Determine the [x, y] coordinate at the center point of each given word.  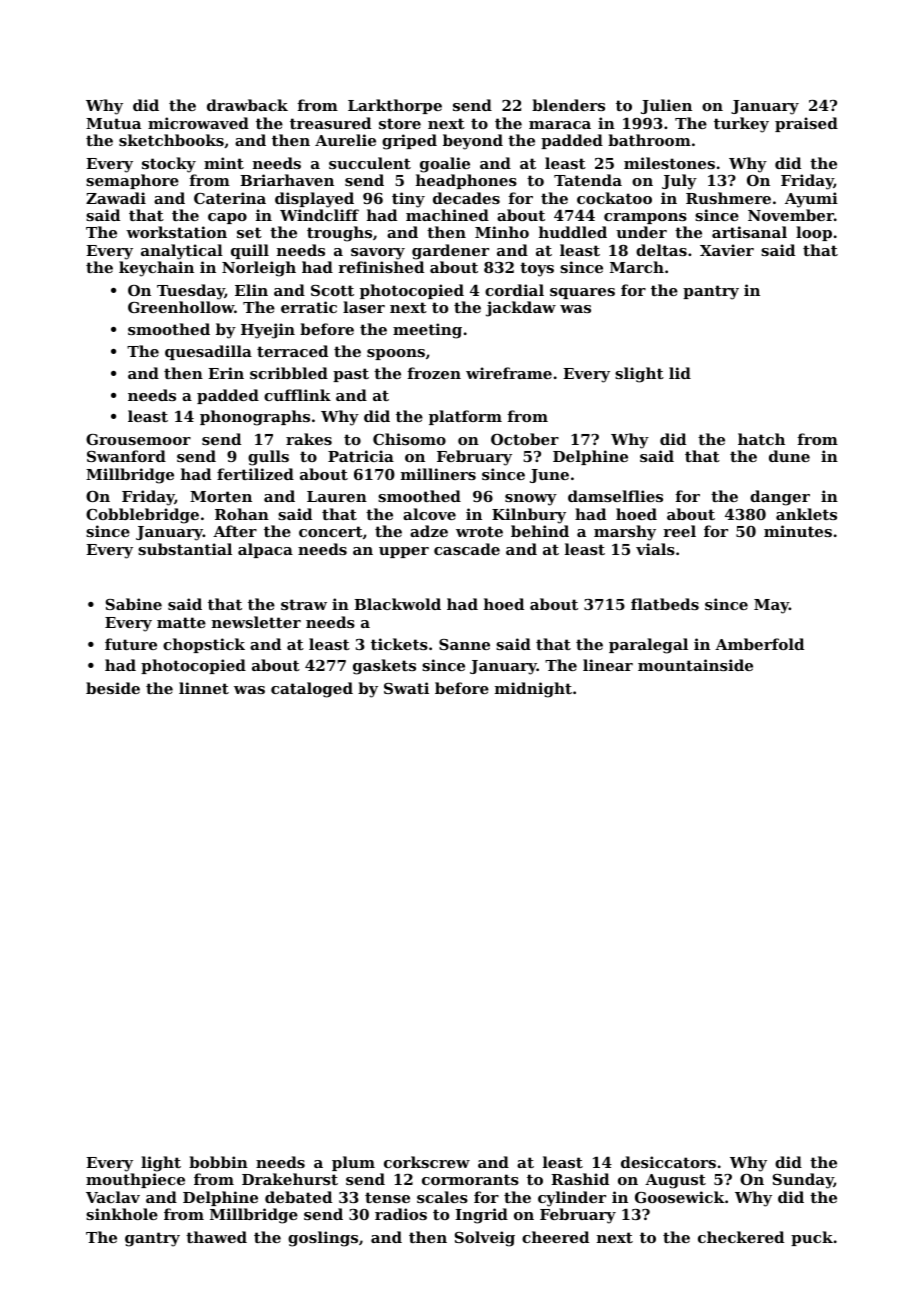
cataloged [312, 690]
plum [353, 1163]
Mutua [113, 123]
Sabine [134, 604]
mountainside [695, 665]
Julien [666, 106]
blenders [568, 105]
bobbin [218, 1162]
